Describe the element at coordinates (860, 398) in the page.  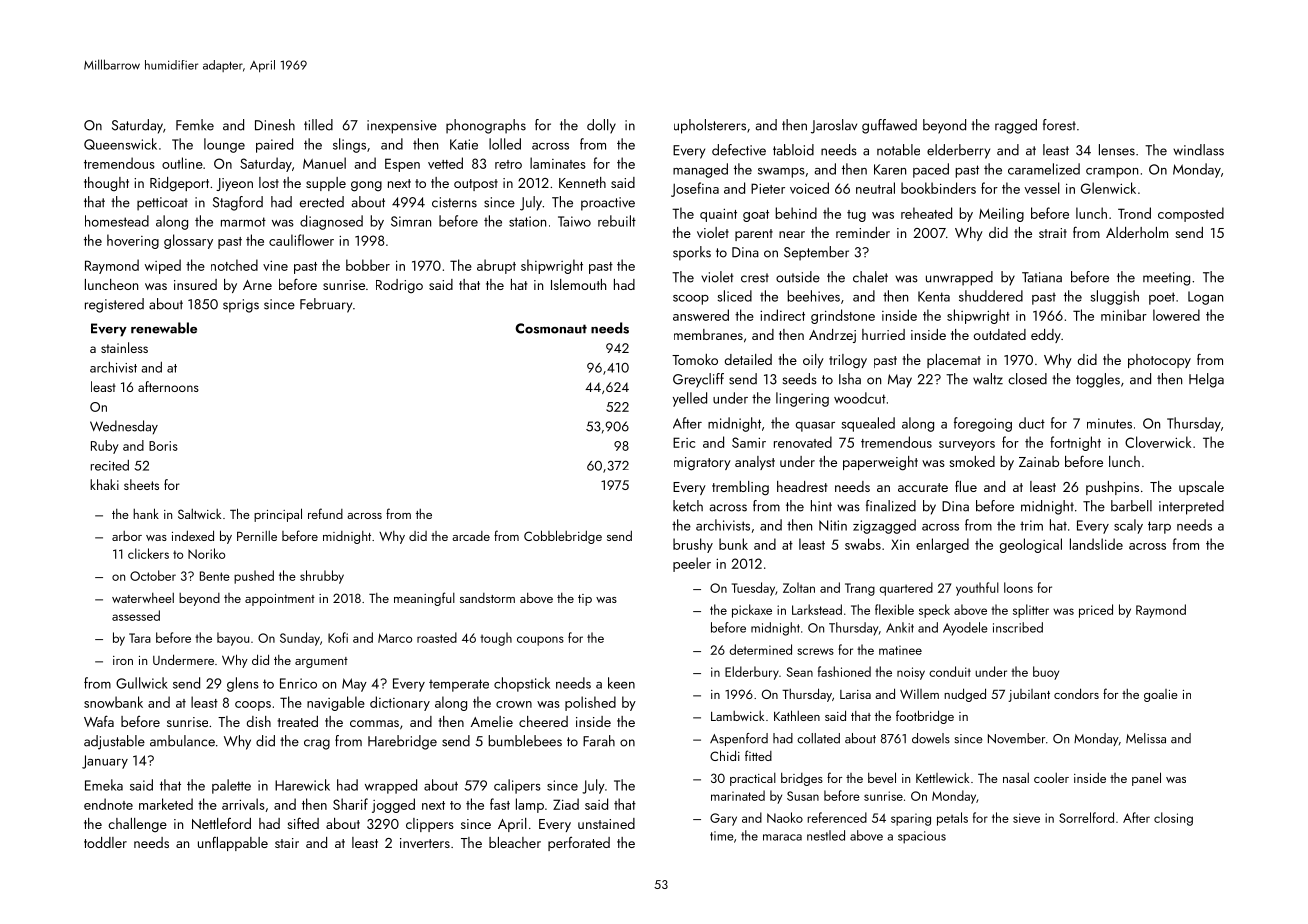
I see `woodcut` at that location.
